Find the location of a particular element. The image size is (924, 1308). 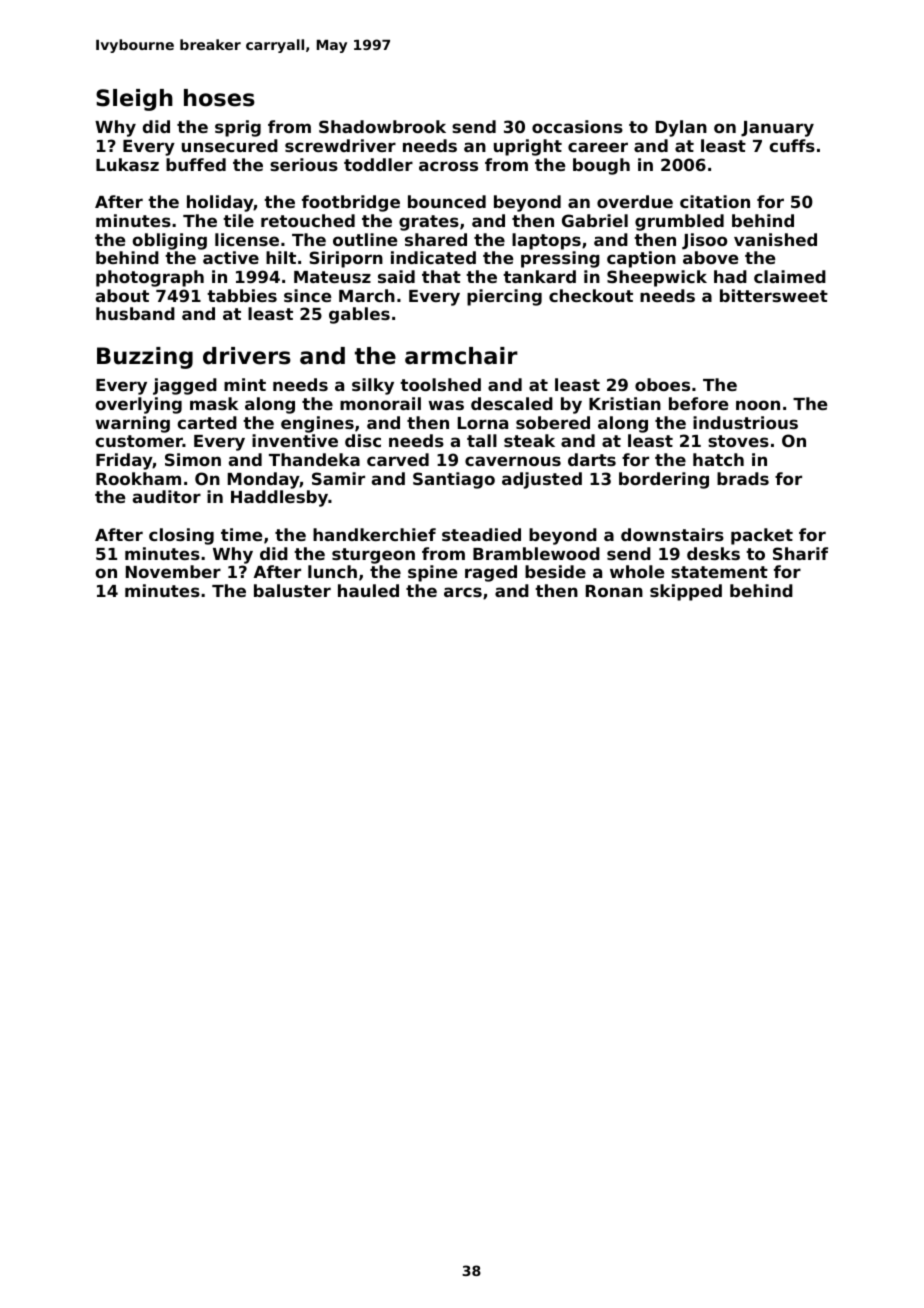

steadied is located at coordinates (481, 534).
